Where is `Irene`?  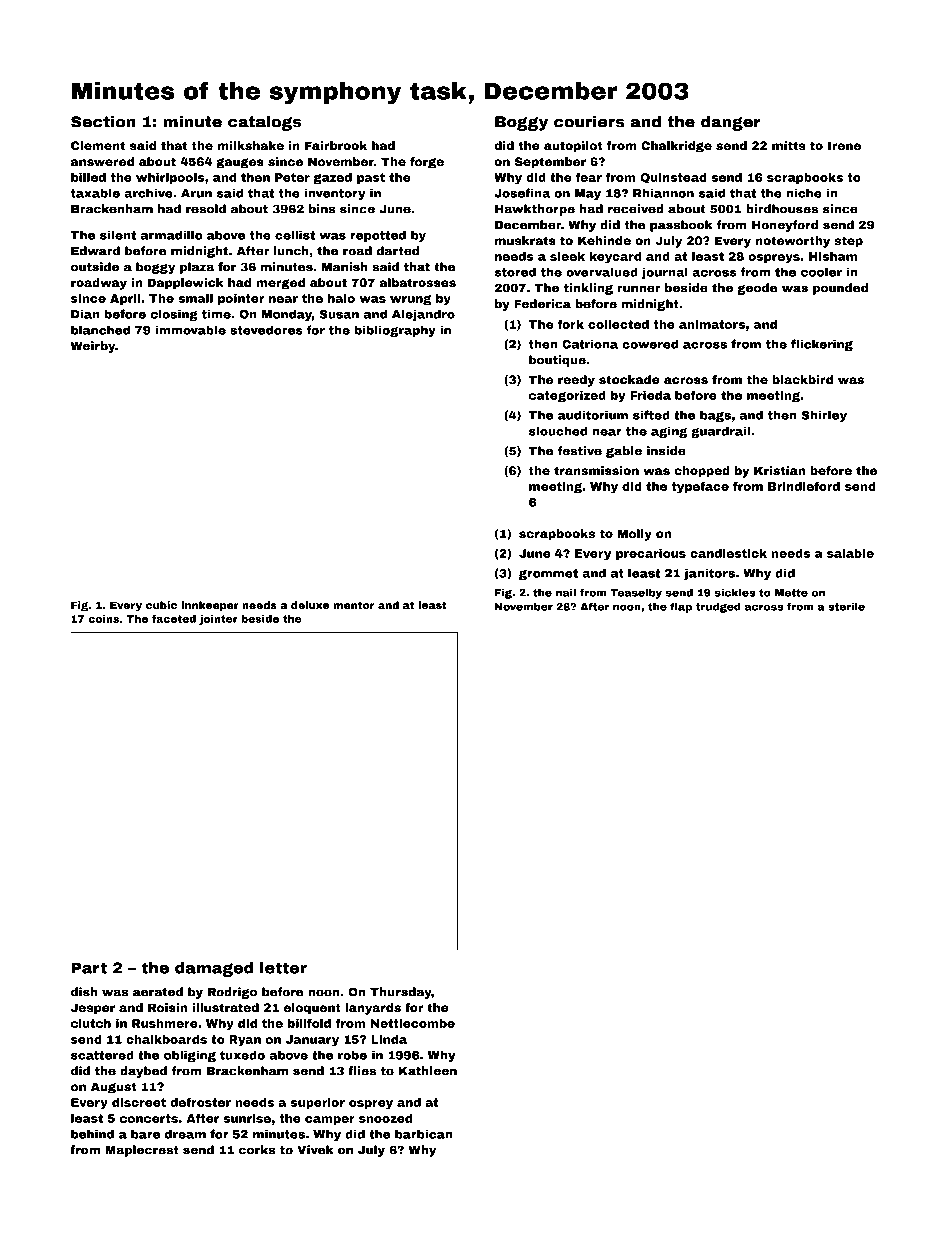 Irene is located at coordinates (844, 145).
